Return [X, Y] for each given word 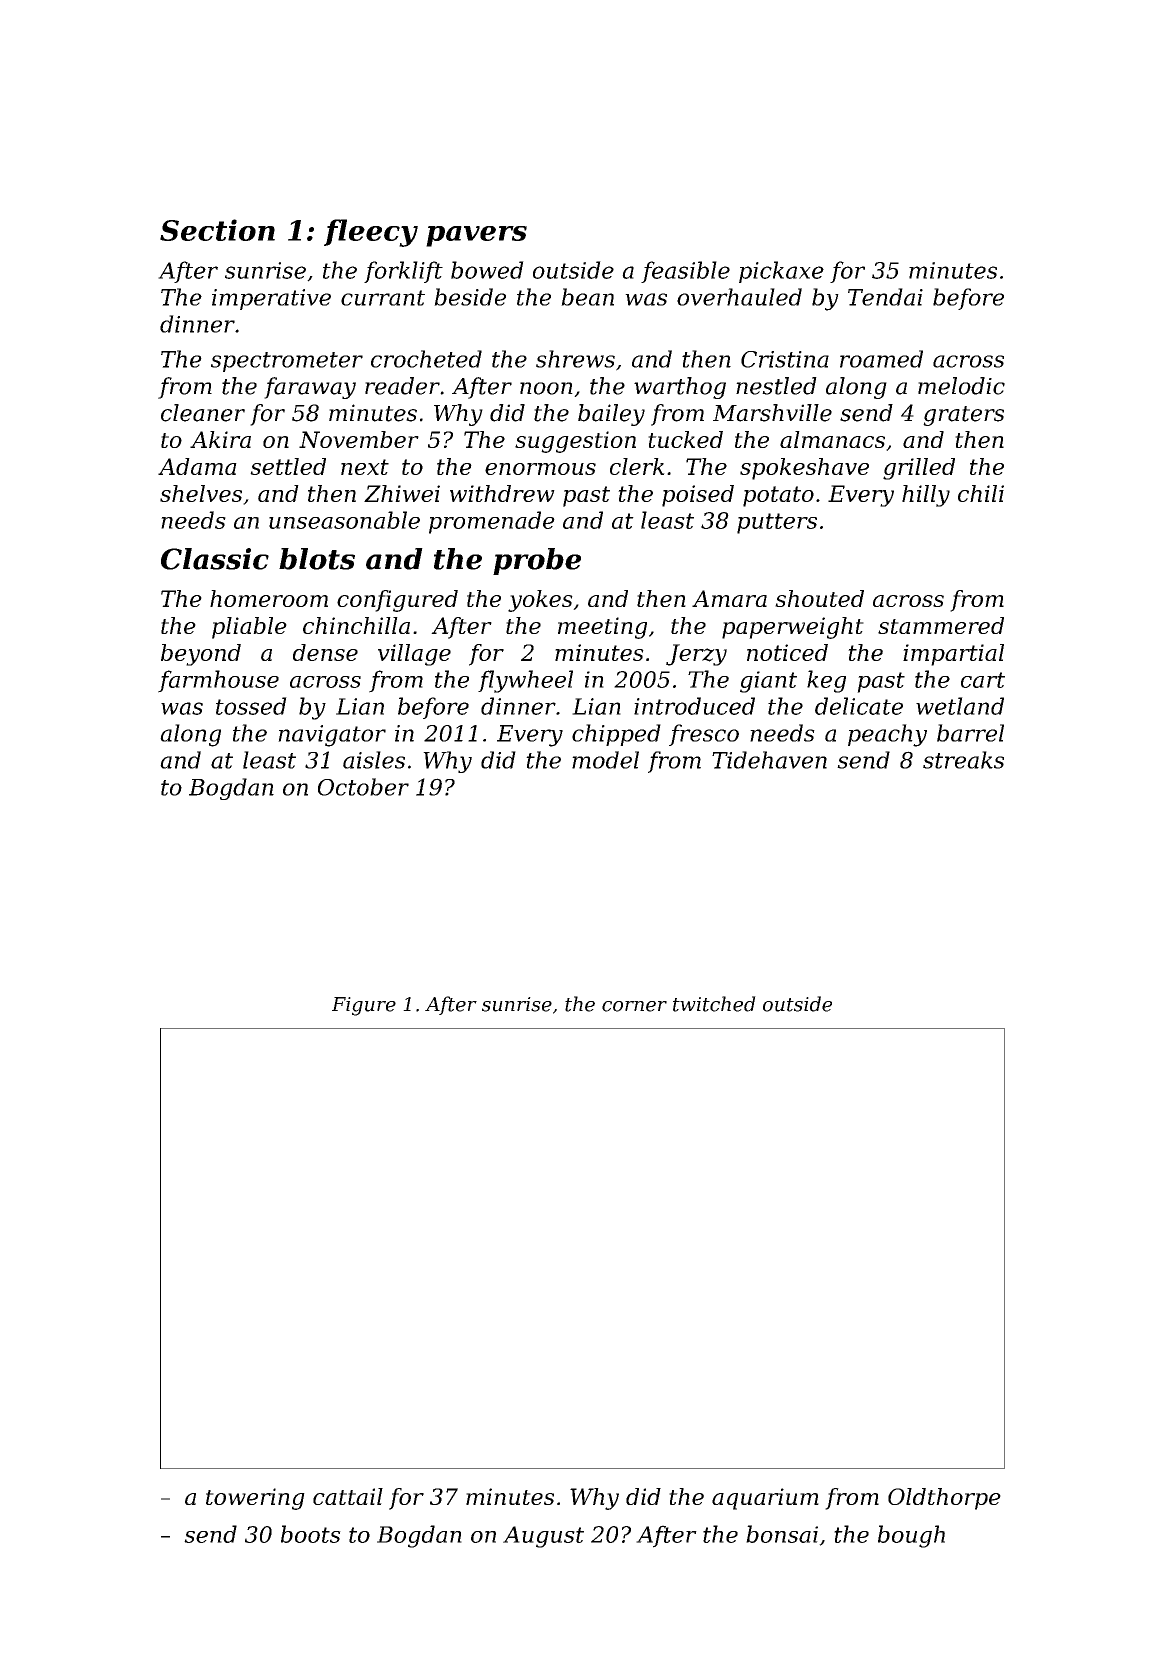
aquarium [765, 1499]
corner [634, 1006]
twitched [714, 1004]
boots [311, 1534]
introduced [694, 706]
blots [317, 559]
